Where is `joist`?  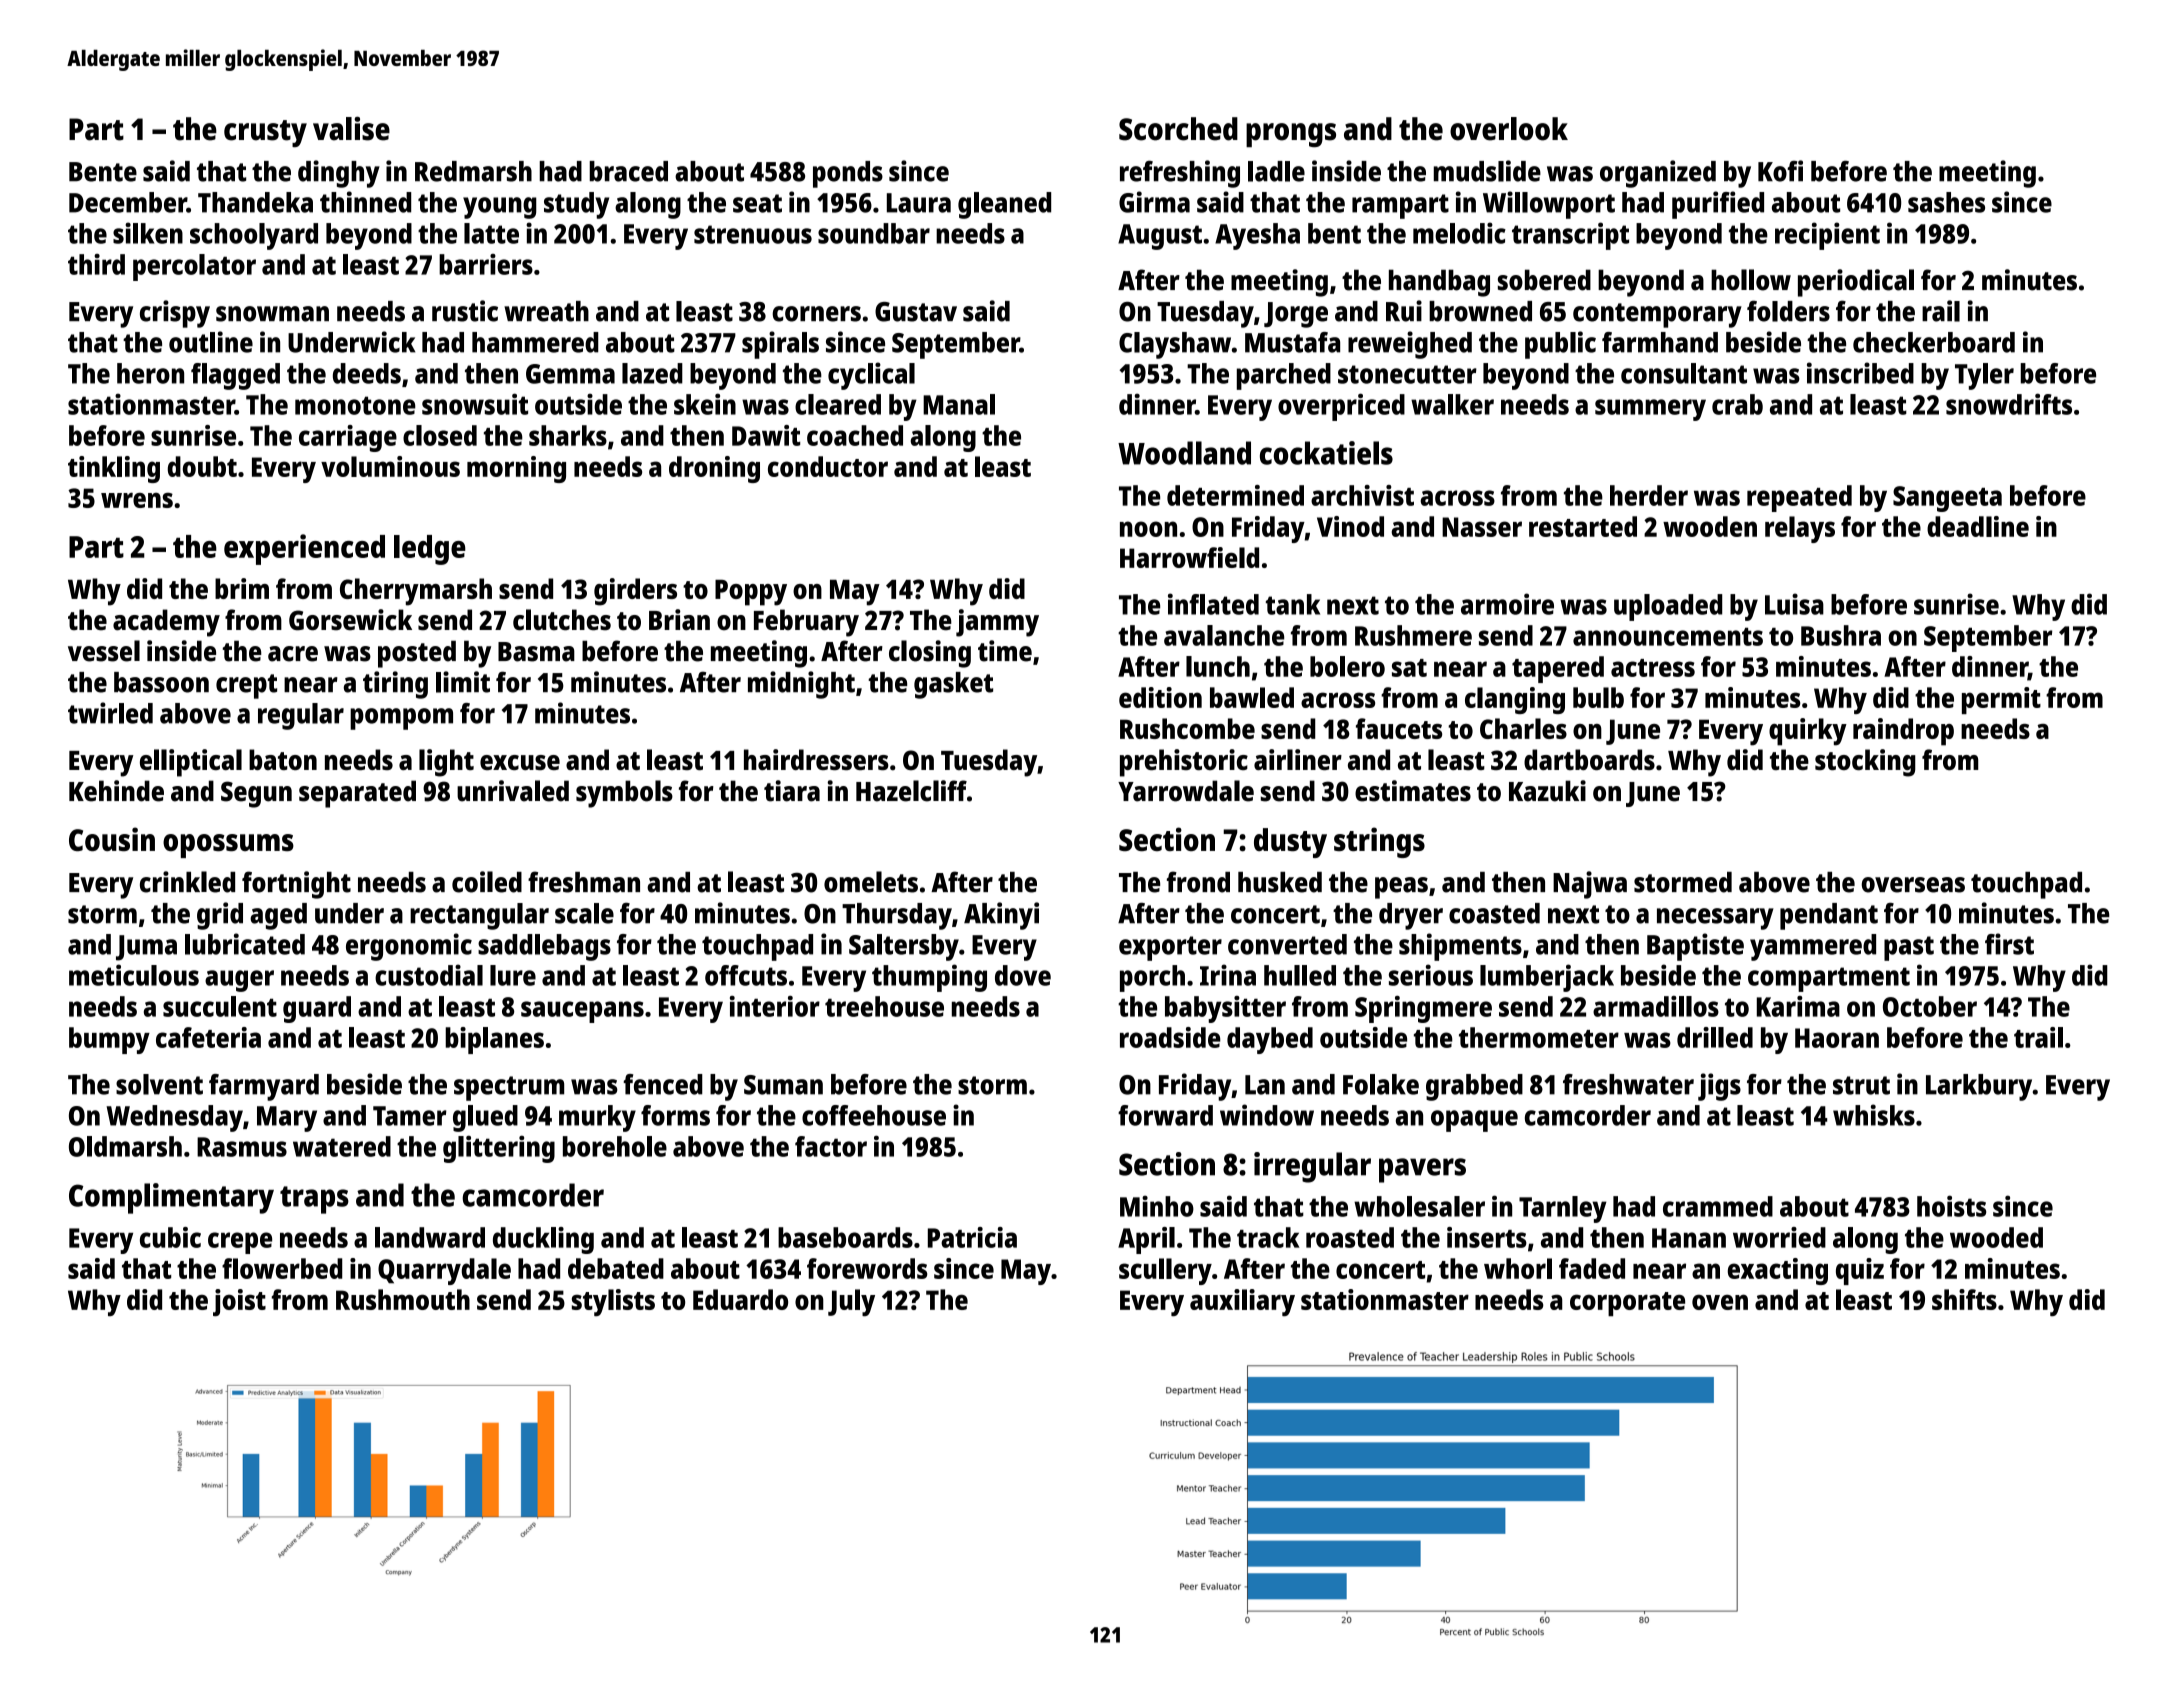
joist is located at coordinates (239, 1302).
